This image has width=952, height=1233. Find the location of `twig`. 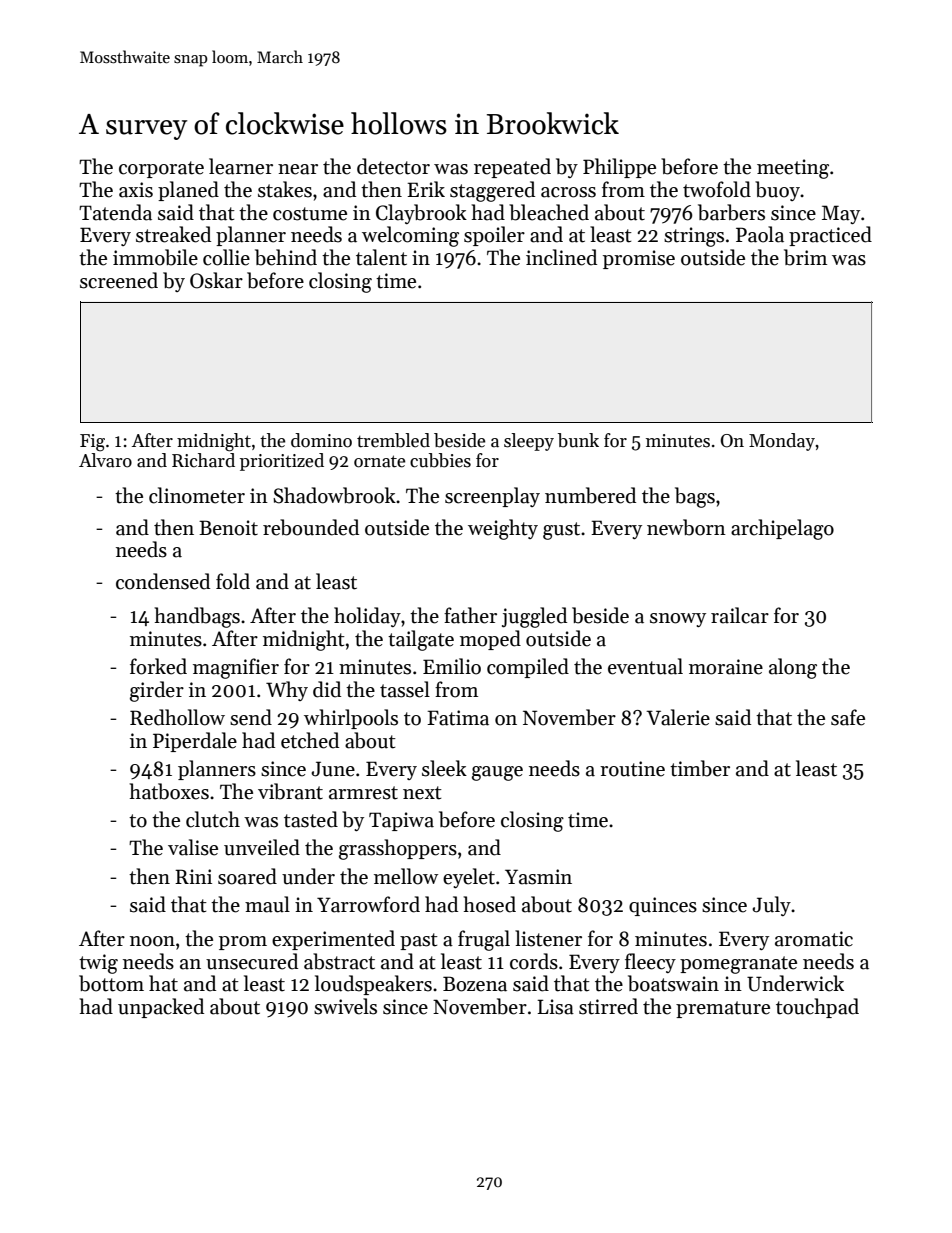

twig is located at coordinates (98, 964).
